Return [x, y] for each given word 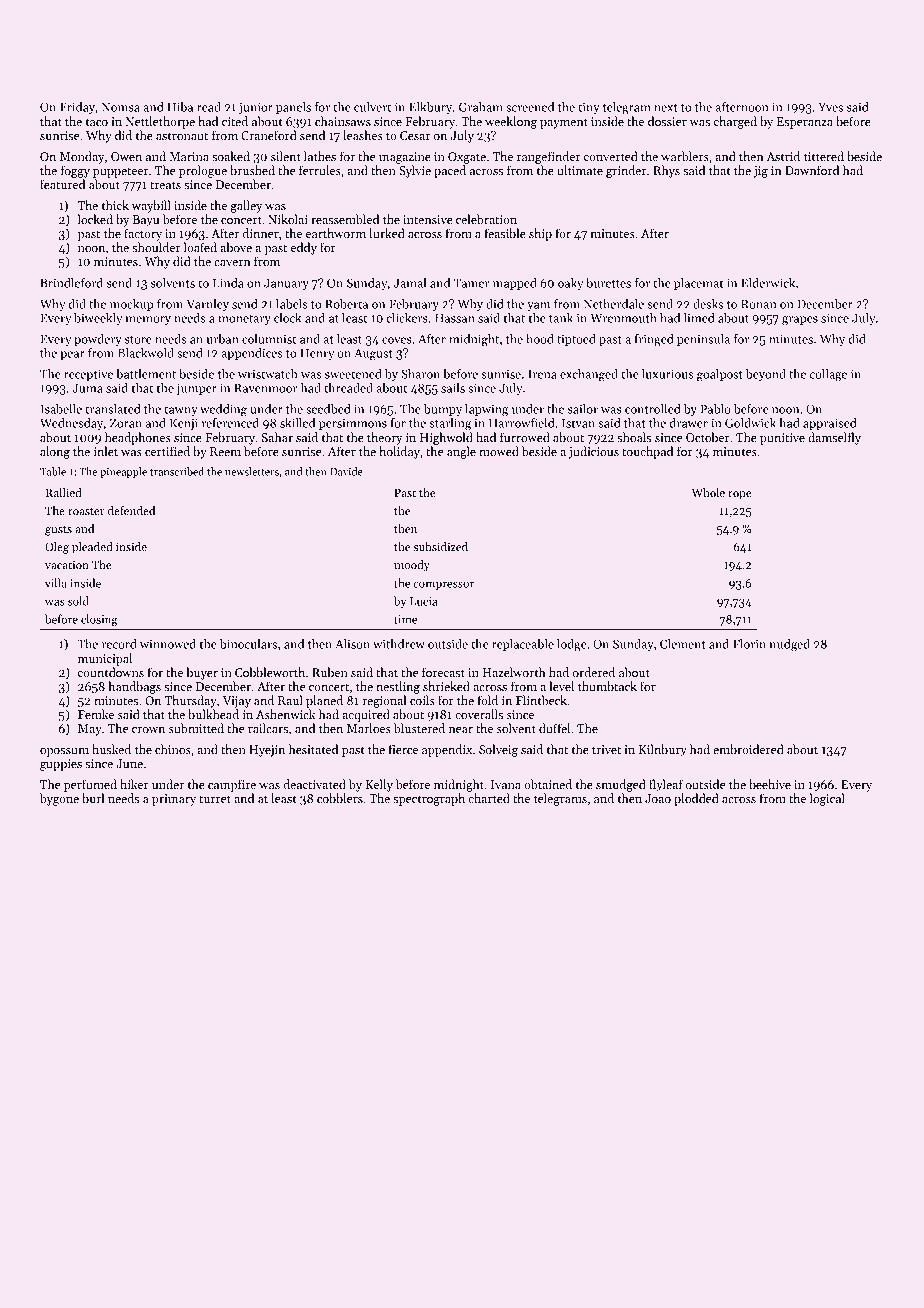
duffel [554, 728]
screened [530, 107]
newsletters [252, 471]
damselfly [834, 438]
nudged [789, 645]
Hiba [180, 107]
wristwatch [268, 374]
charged [735, 122]
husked [111, 749]
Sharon [420, 374]
